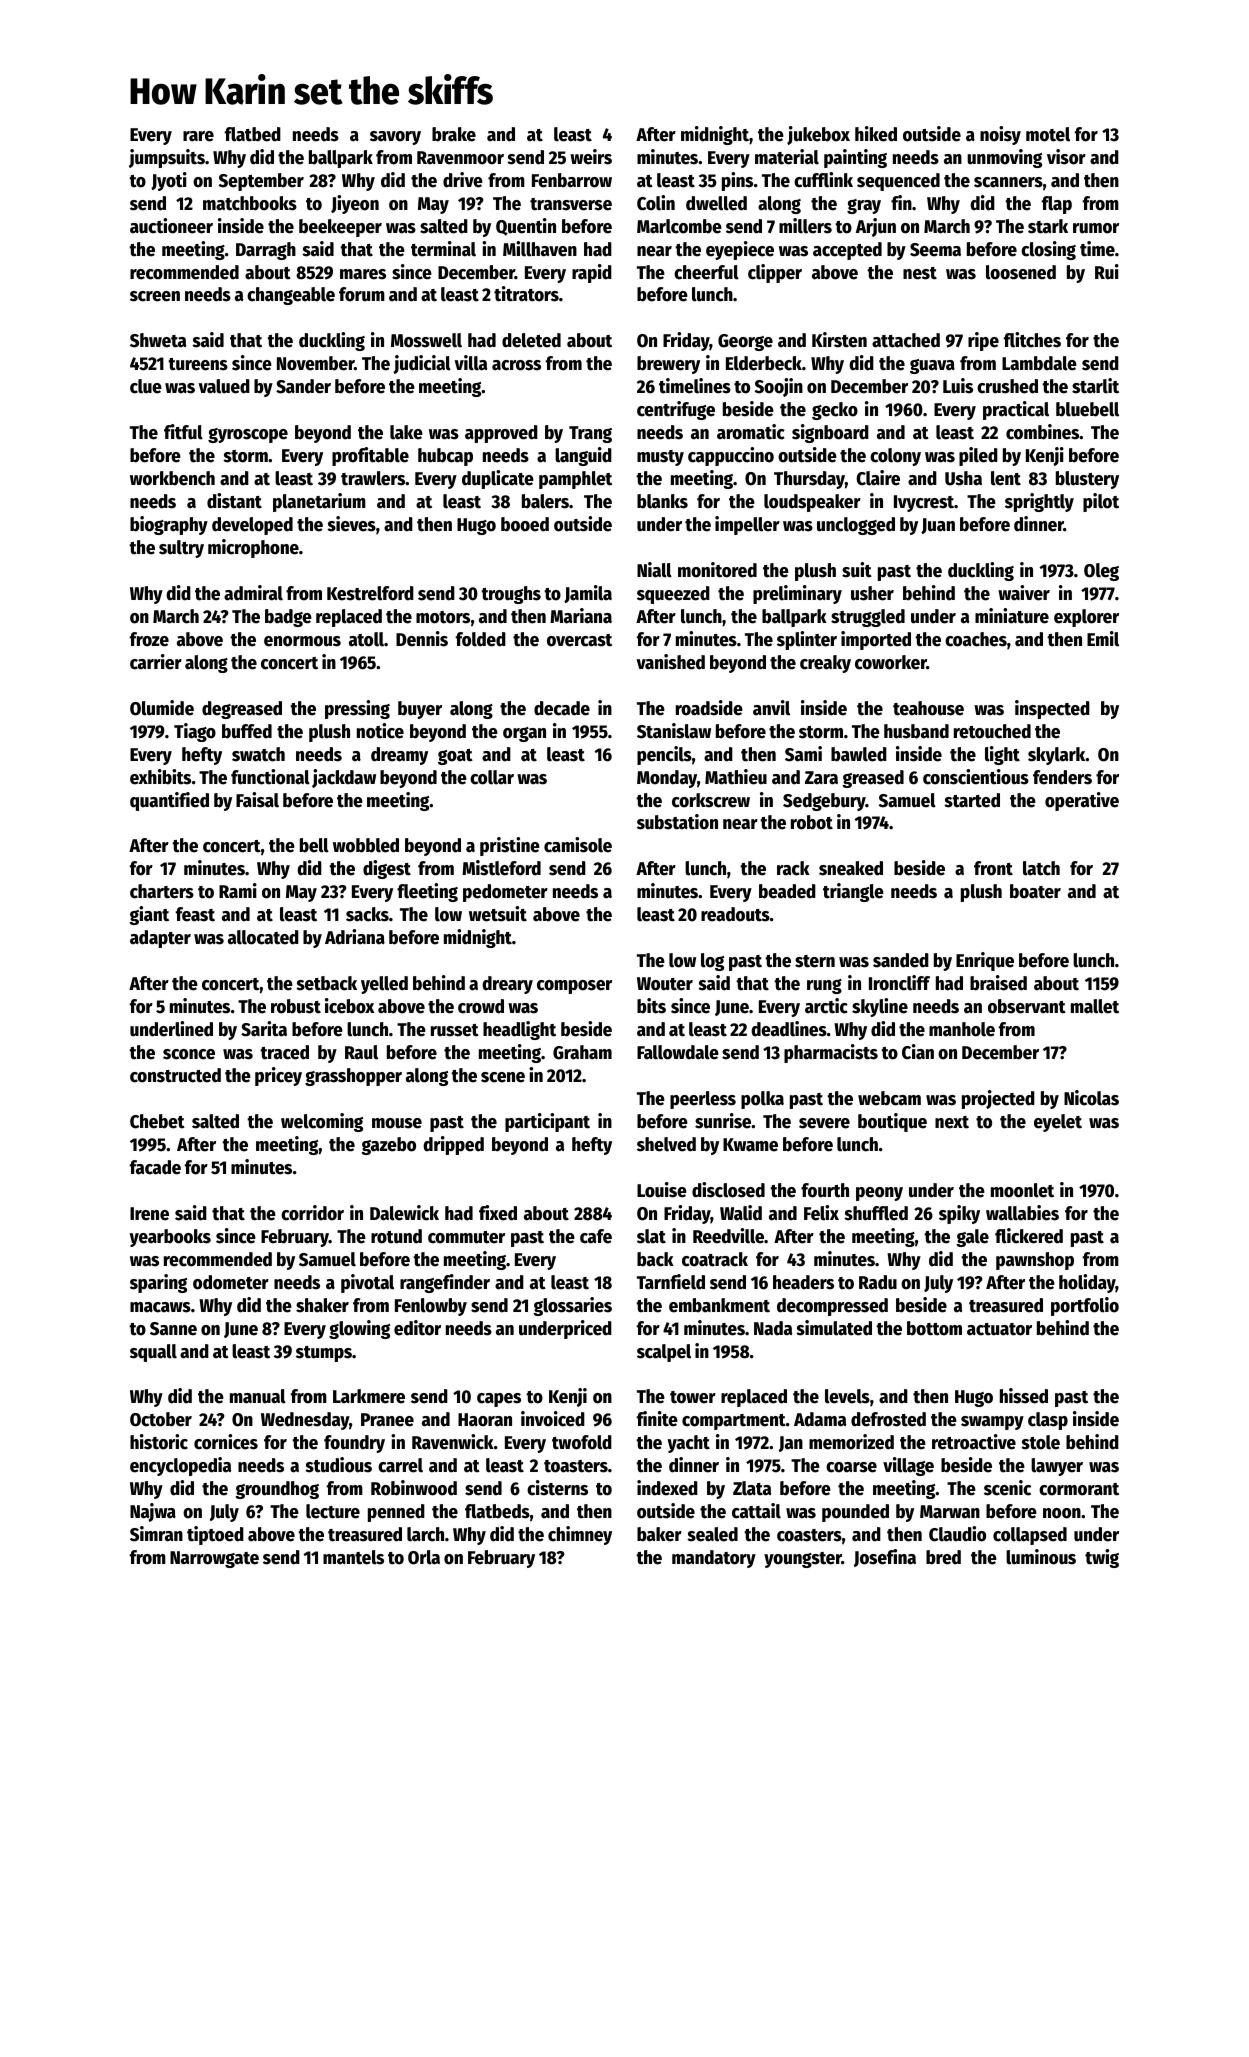  I want to click on corridor, so click(312, 1213).
